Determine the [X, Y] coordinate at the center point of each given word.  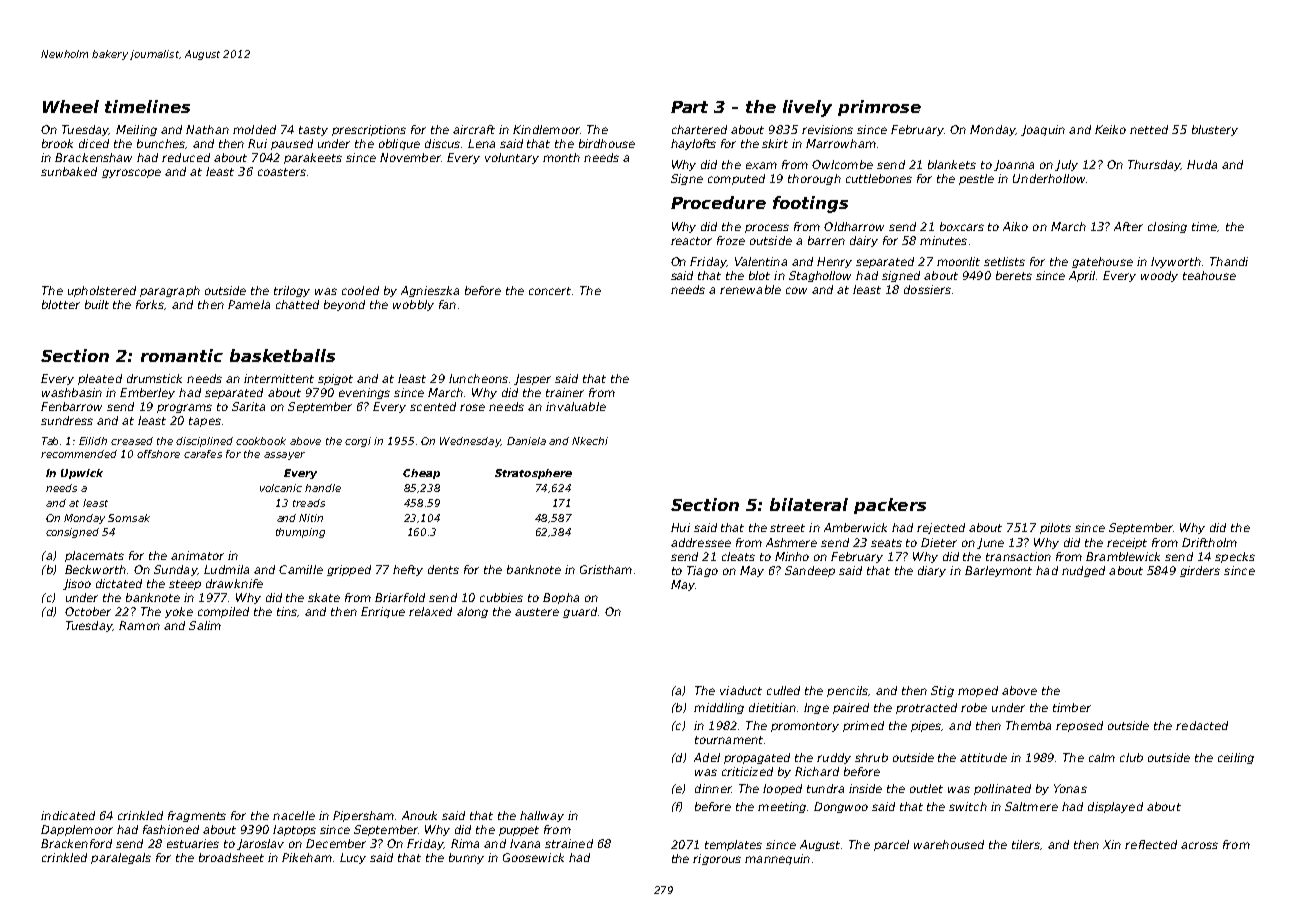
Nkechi [590, 441]
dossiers [927, 289]
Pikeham [307, 857]
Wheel [71, 106]
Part [689, 107]
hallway [542, 816]
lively [807, 108]
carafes [203, 454]
